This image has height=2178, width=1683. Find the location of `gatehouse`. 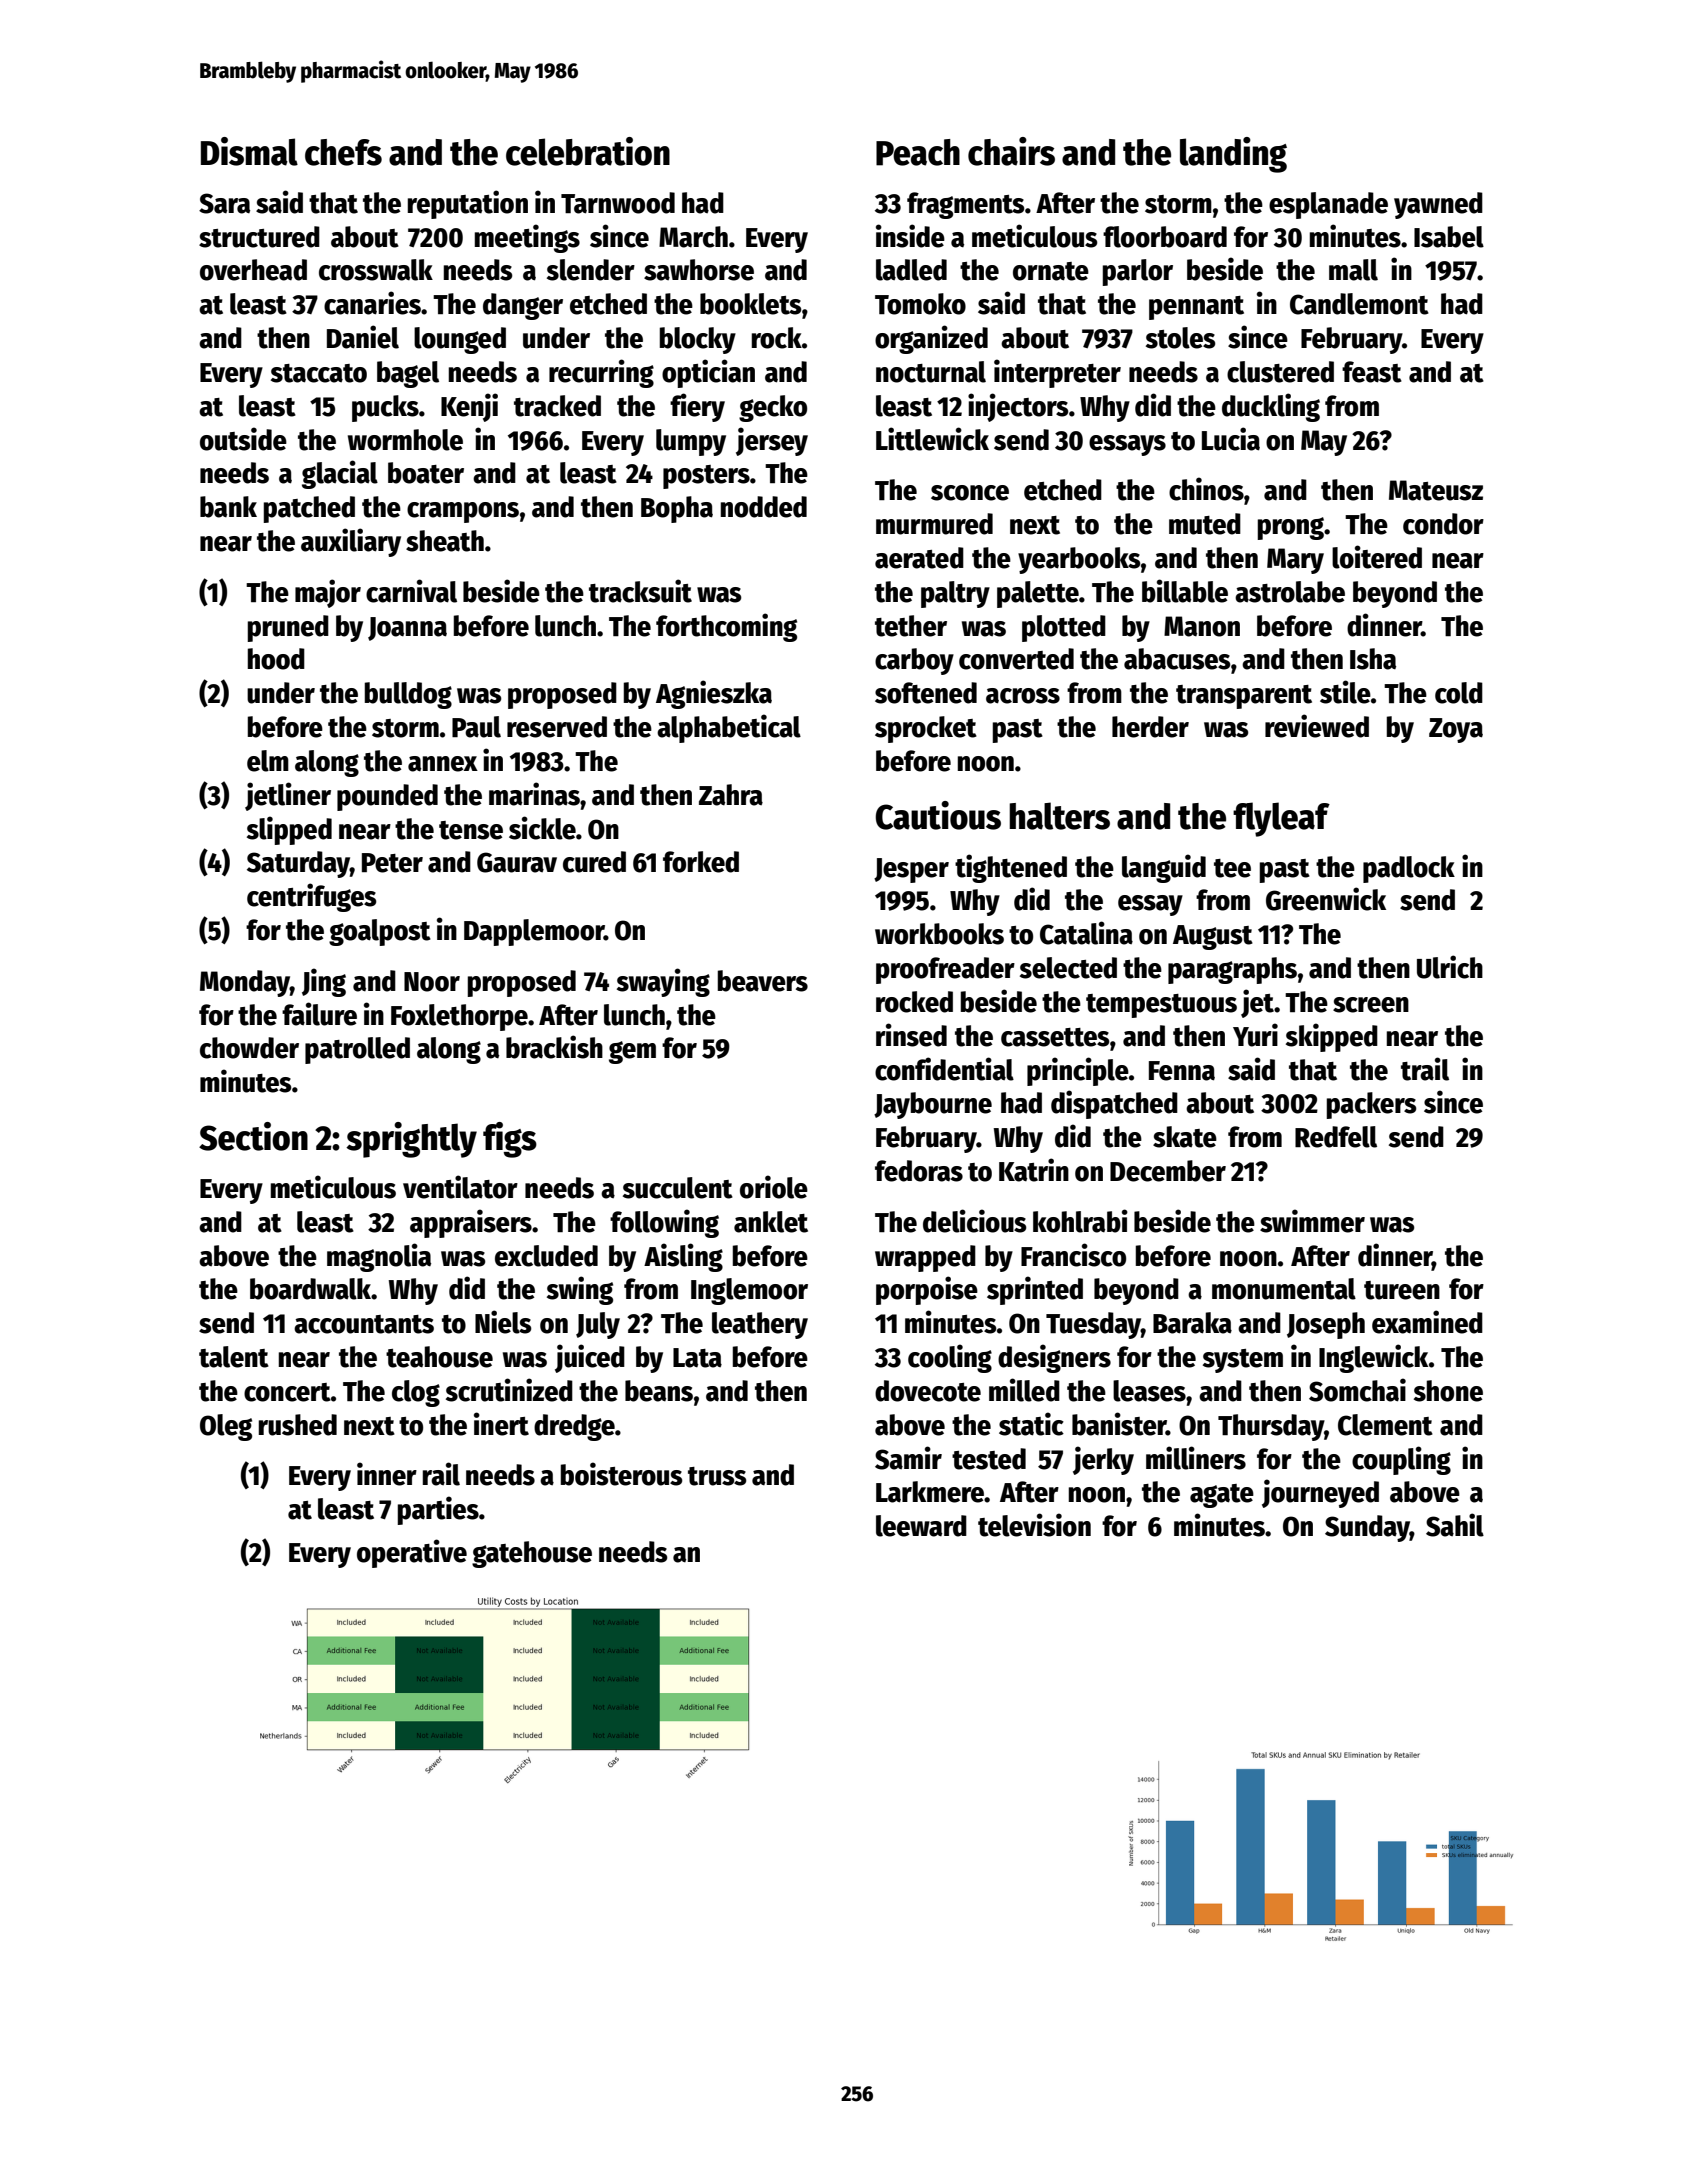

gatehouse is located at coordinates (532, 1554).
